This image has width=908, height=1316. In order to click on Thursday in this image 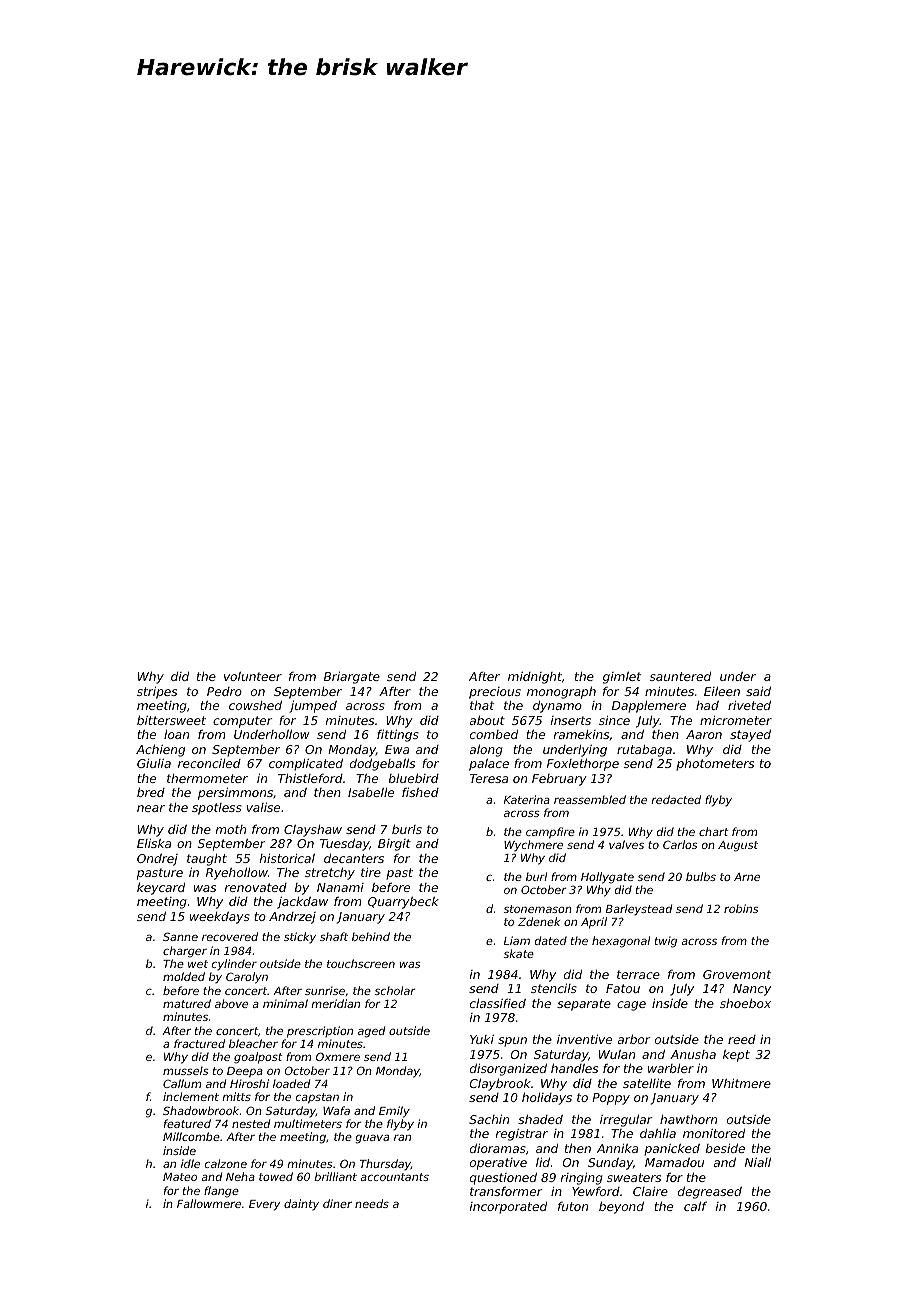, I will do `click(385, 1165)`.
